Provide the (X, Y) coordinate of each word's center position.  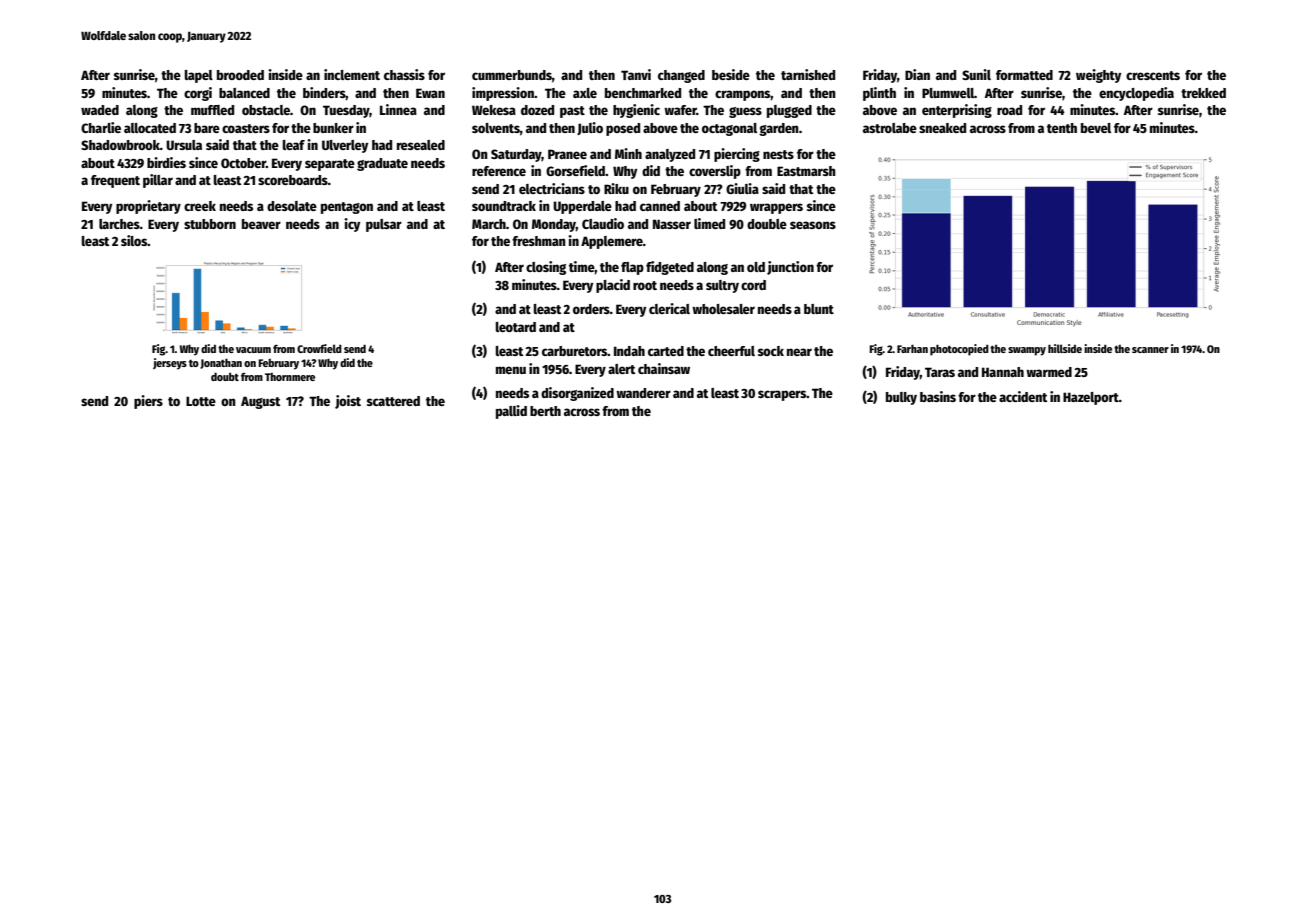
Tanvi (636, 74)
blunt (819, 309)
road (1009, 110)
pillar (158, 181)
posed (623, 129)
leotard (515, 327)
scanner (1150, 350)
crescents (1153, 75)
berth (545, 411)
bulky (901, 398)
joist (348, 402)
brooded (240, 75)
